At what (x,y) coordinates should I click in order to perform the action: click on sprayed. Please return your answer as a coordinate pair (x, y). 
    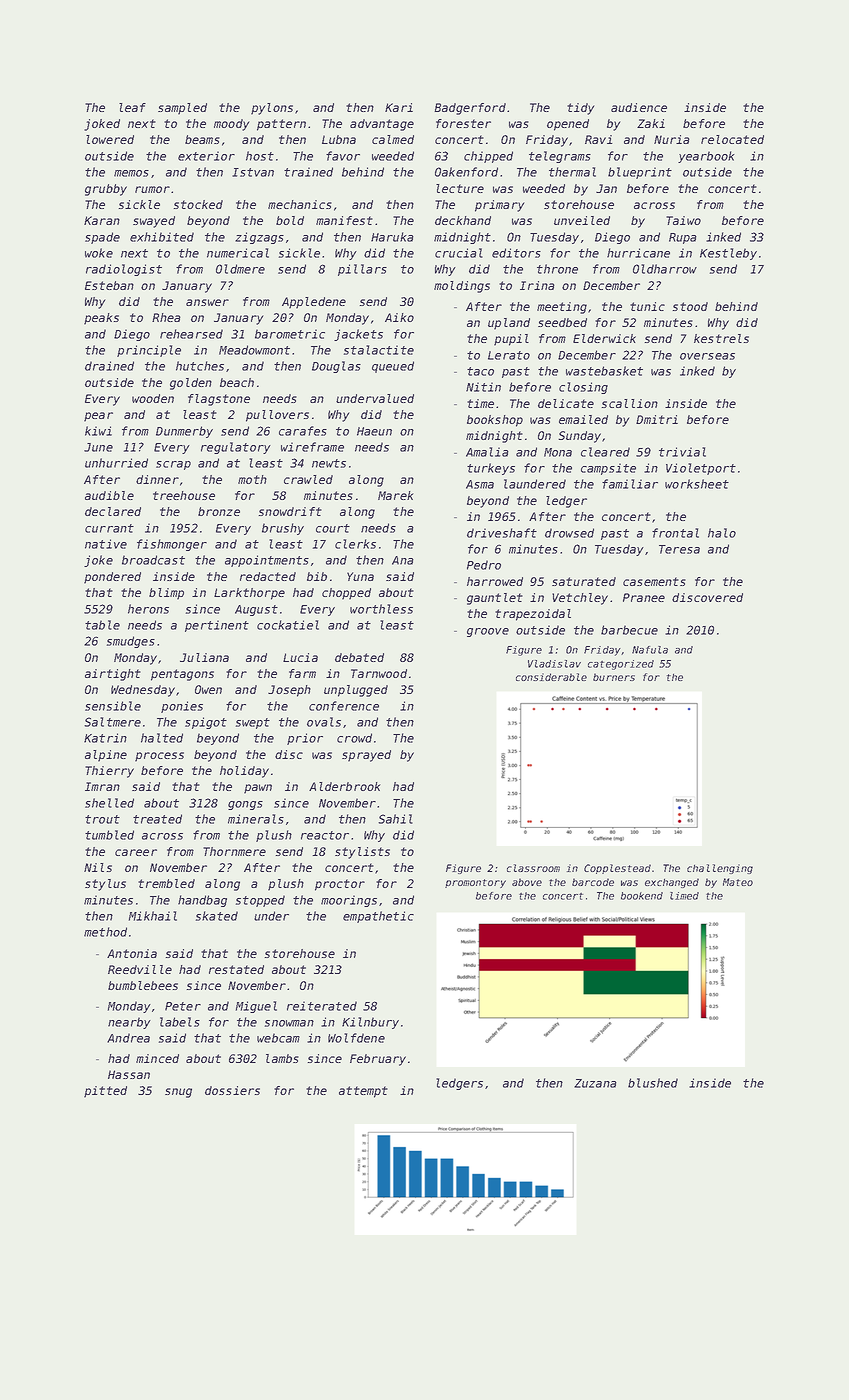
    Looking at the image, I should click on (366, 756).
